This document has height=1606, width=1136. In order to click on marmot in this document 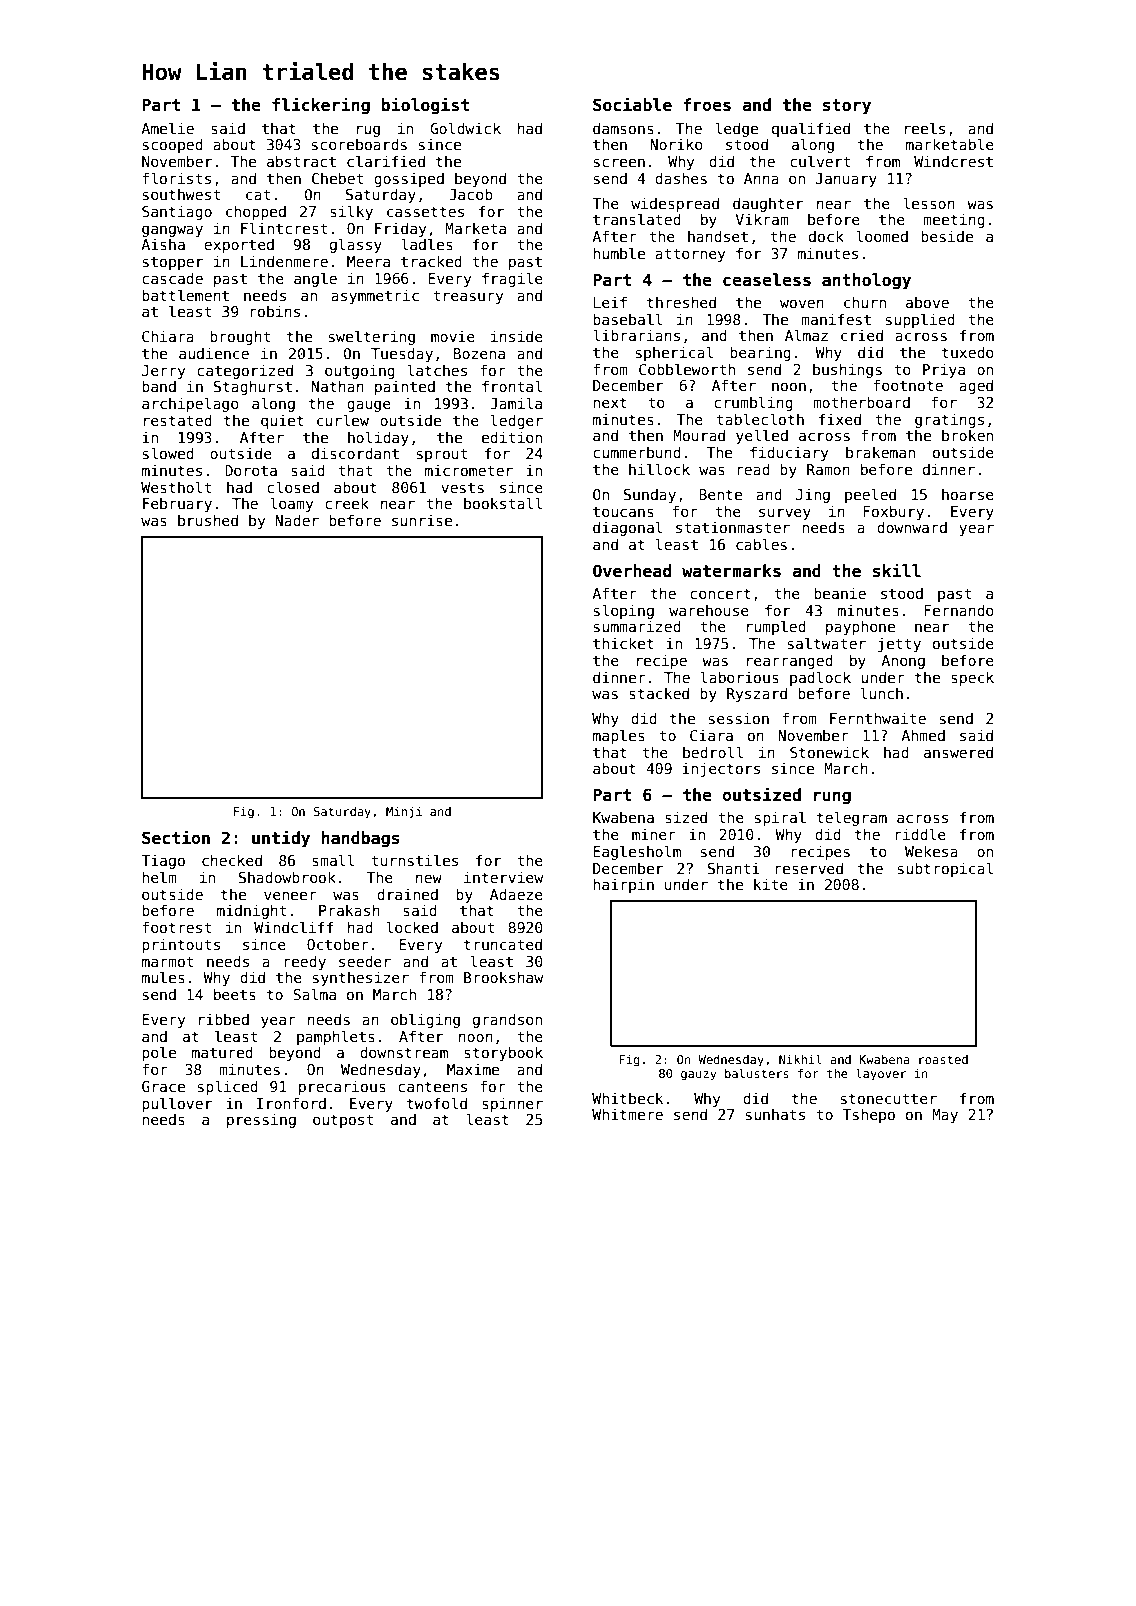, I will do `click(167, 961)`.
